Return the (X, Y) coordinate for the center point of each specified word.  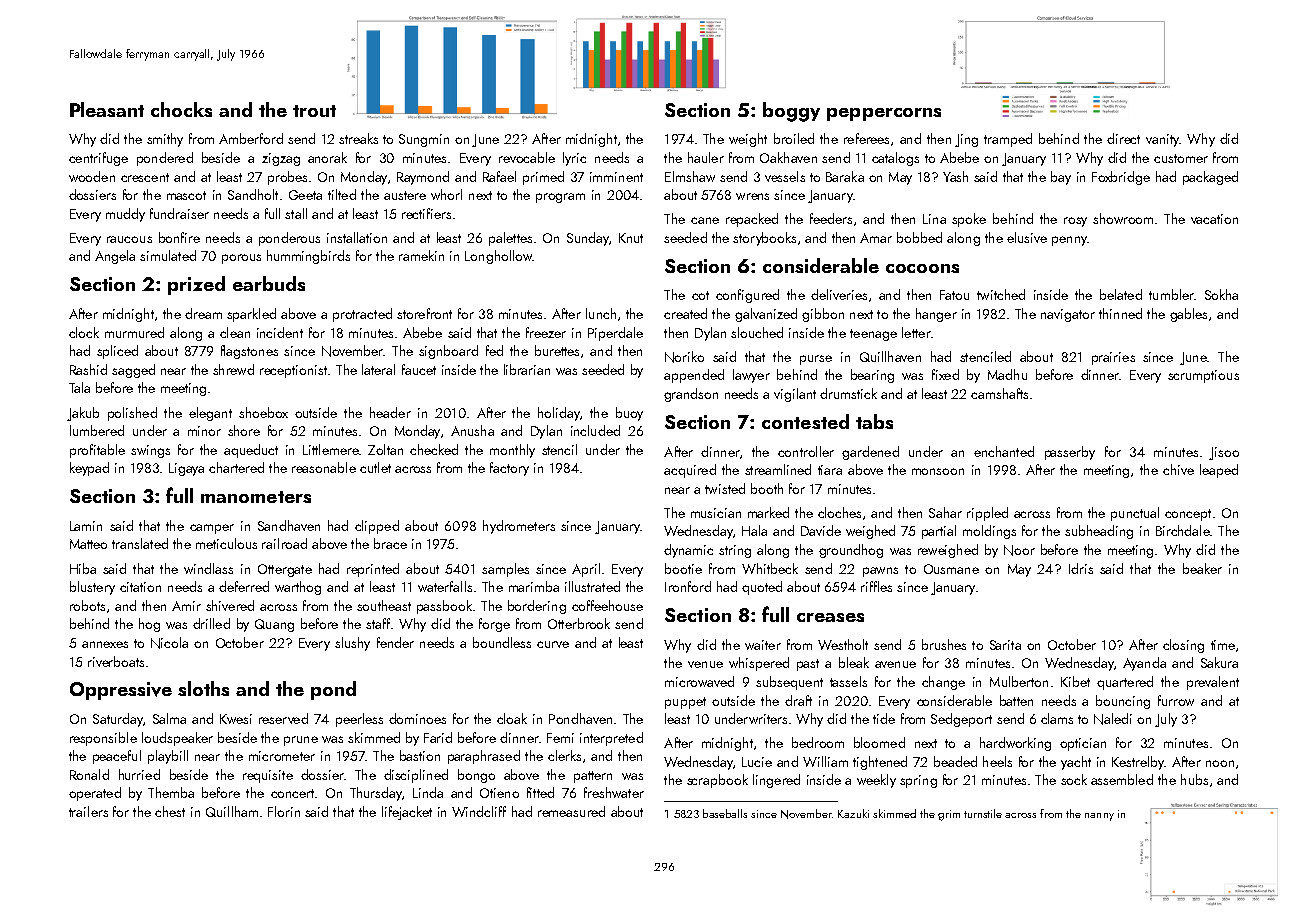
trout (314, 111)
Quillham (232, 811)
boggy (791, 112)
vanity (1162, 140)
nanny (1099, 817)
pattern (593, 777)
